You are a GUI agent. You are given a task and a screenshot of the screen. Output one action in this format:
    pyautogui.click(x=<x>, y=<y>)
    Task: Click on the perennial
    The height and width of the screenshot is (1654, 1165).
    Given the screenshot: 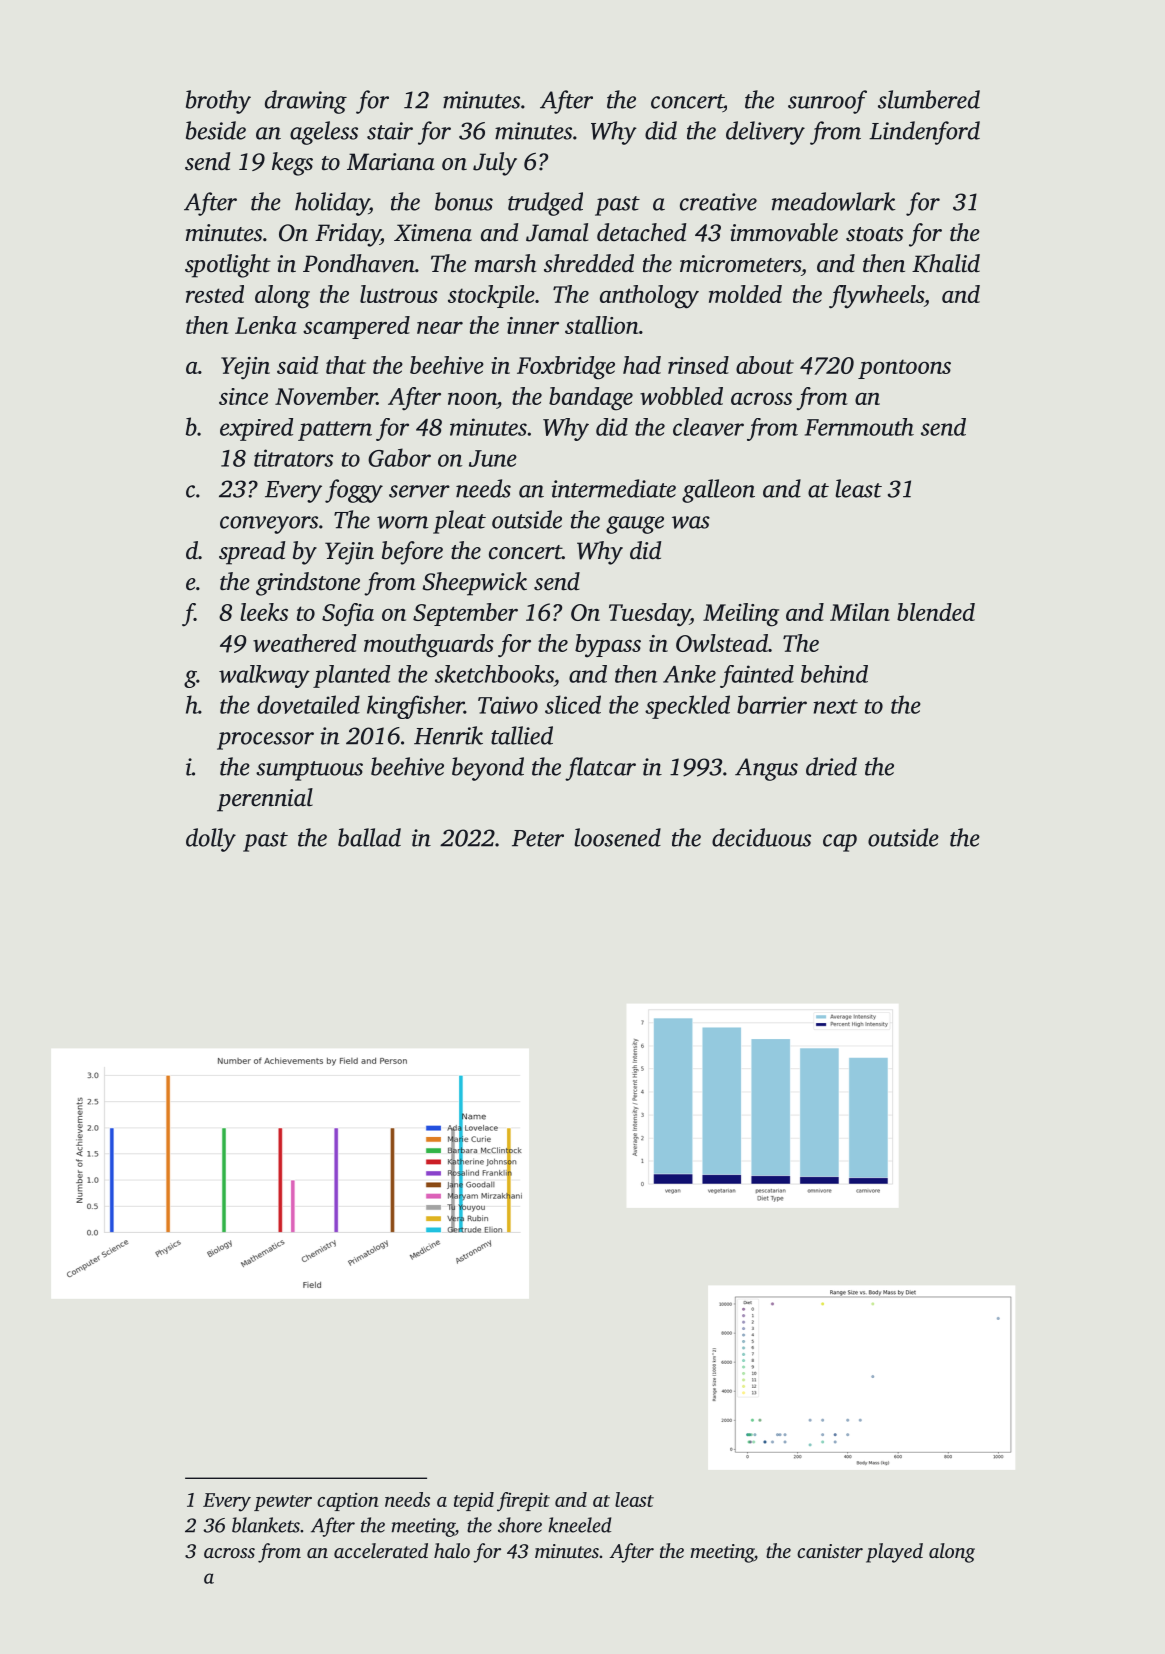 What is the action you would take?
    pyautogui.click(x=265, y=800)
